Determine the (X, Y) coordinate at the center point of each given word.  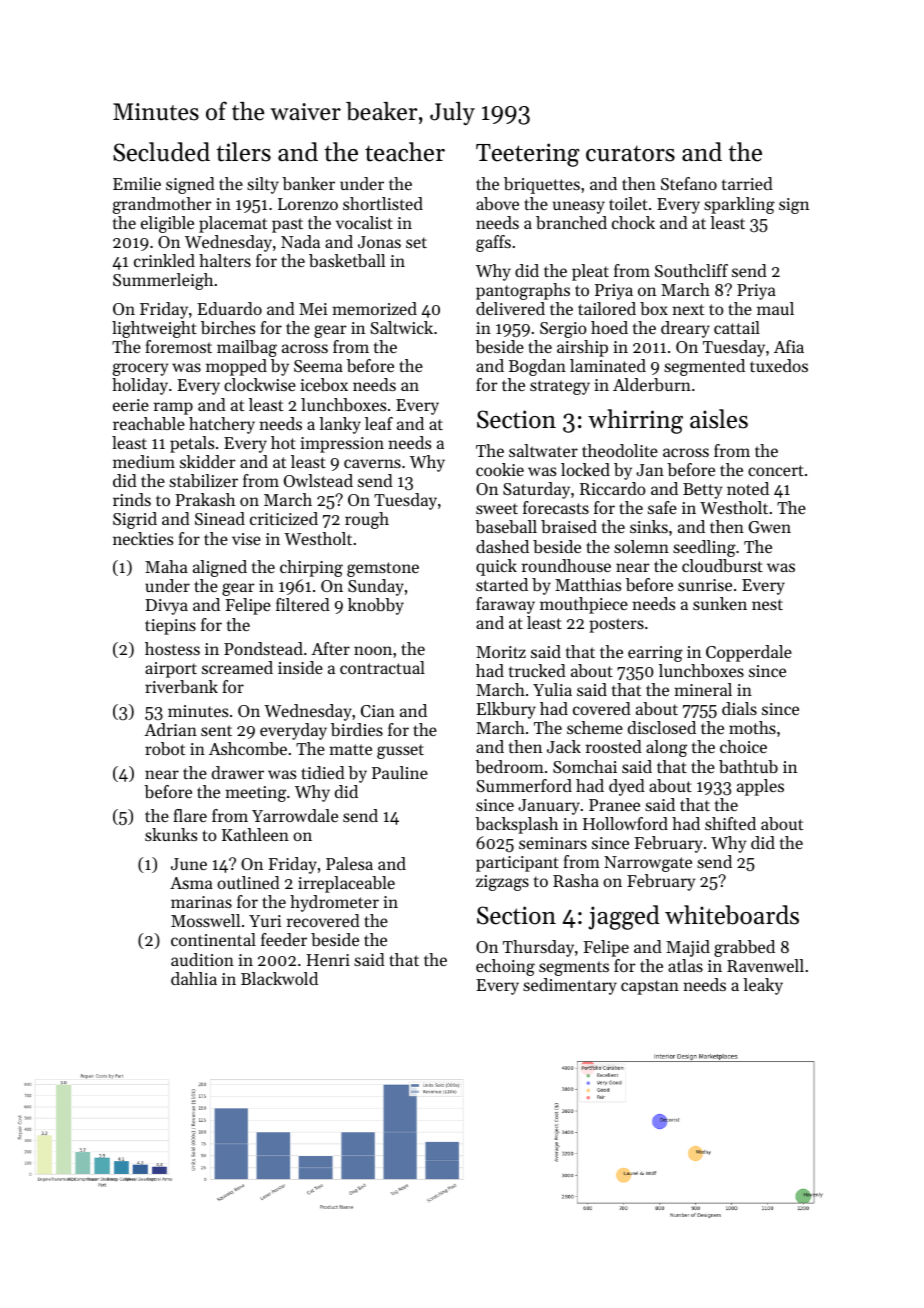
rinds (132, 499)
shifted (730, 823)
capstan (650, 987)
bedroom (509, 766)
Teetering (528, 155)
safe (662, 507)
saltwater (543, 450)
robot (165, 748)
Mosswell (205, 920)
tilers (243, 152)
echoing (505, 967)
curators (630, 153)
